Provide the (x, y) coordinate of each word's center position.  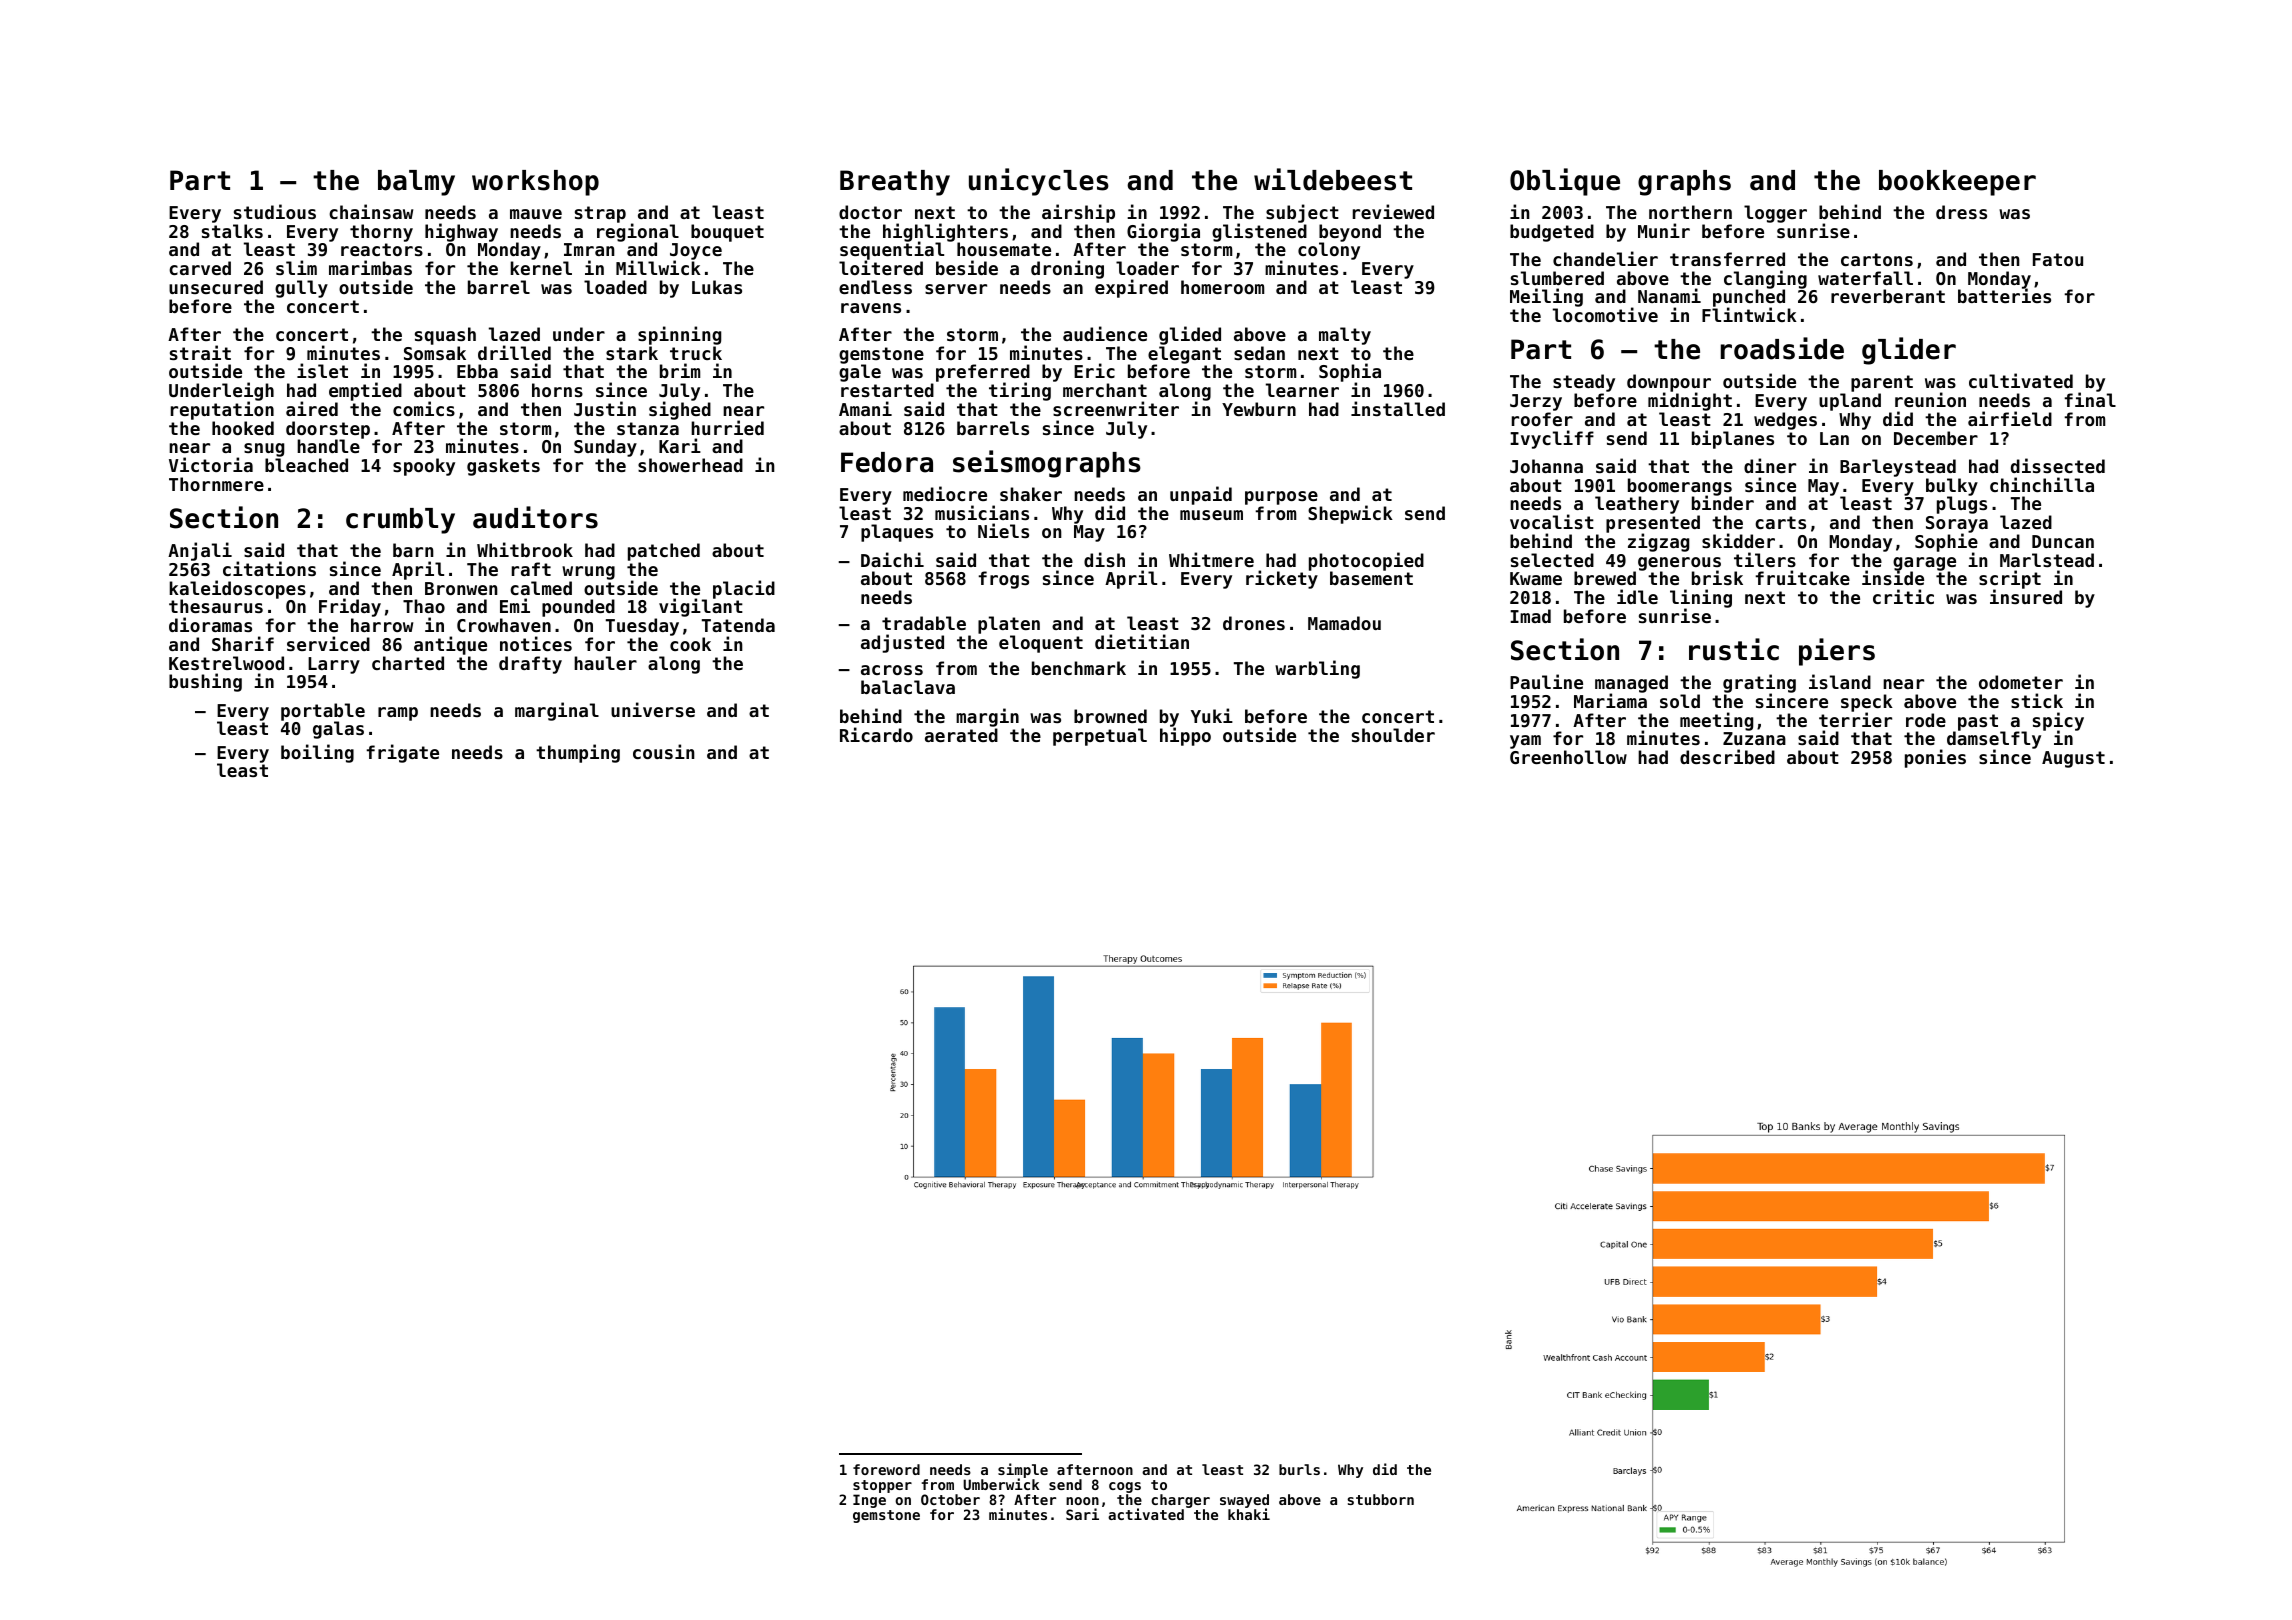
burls (1299, 1469)
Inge (869, 1501)
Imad (1530, 616)
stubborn (1380, 1499)
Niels (1003, 530)
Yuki (1212, 715)
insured (2026, 597)
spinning (679, 335)
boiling (317, 753)
